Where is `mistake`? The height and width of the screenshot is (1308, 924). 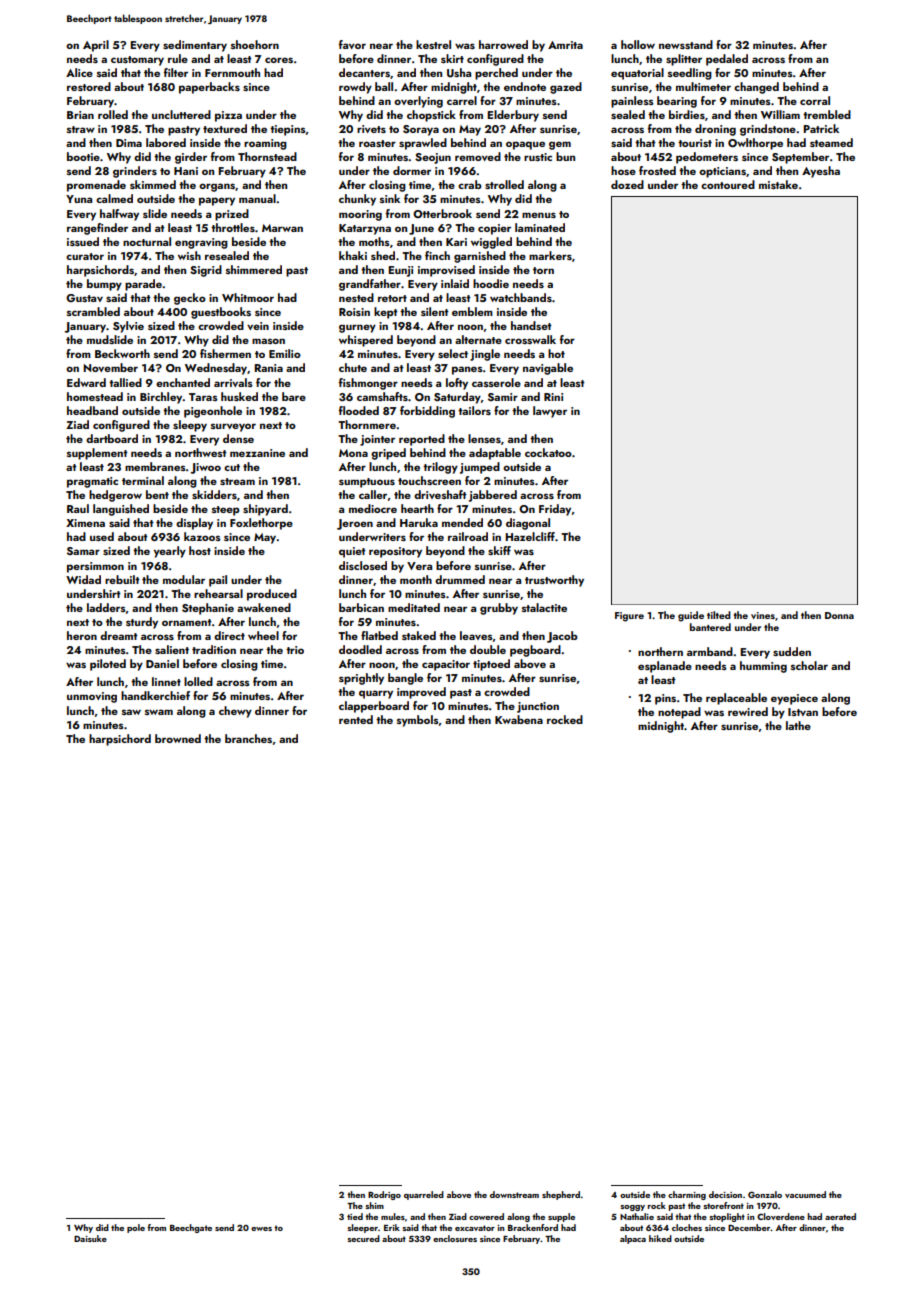 mistake is located at coordinates (778, 184).
